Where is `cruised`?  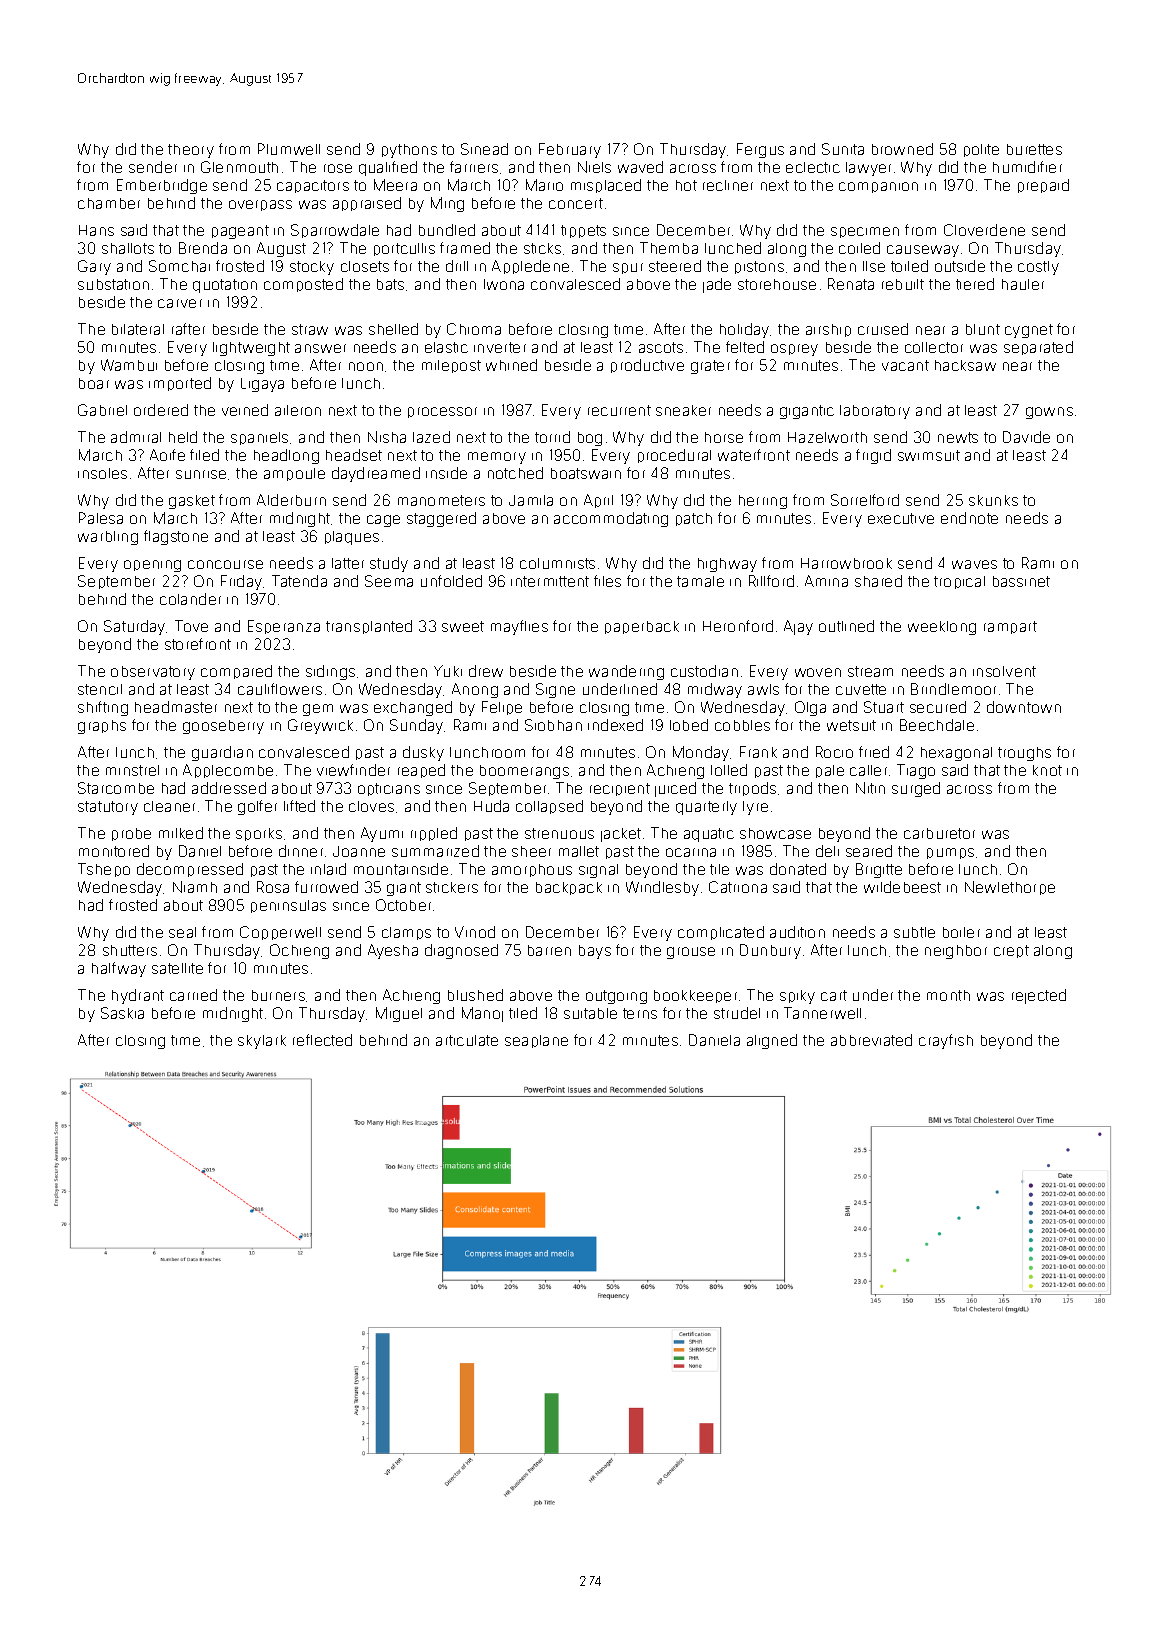
cruised is located at coordinates (883, 329).
